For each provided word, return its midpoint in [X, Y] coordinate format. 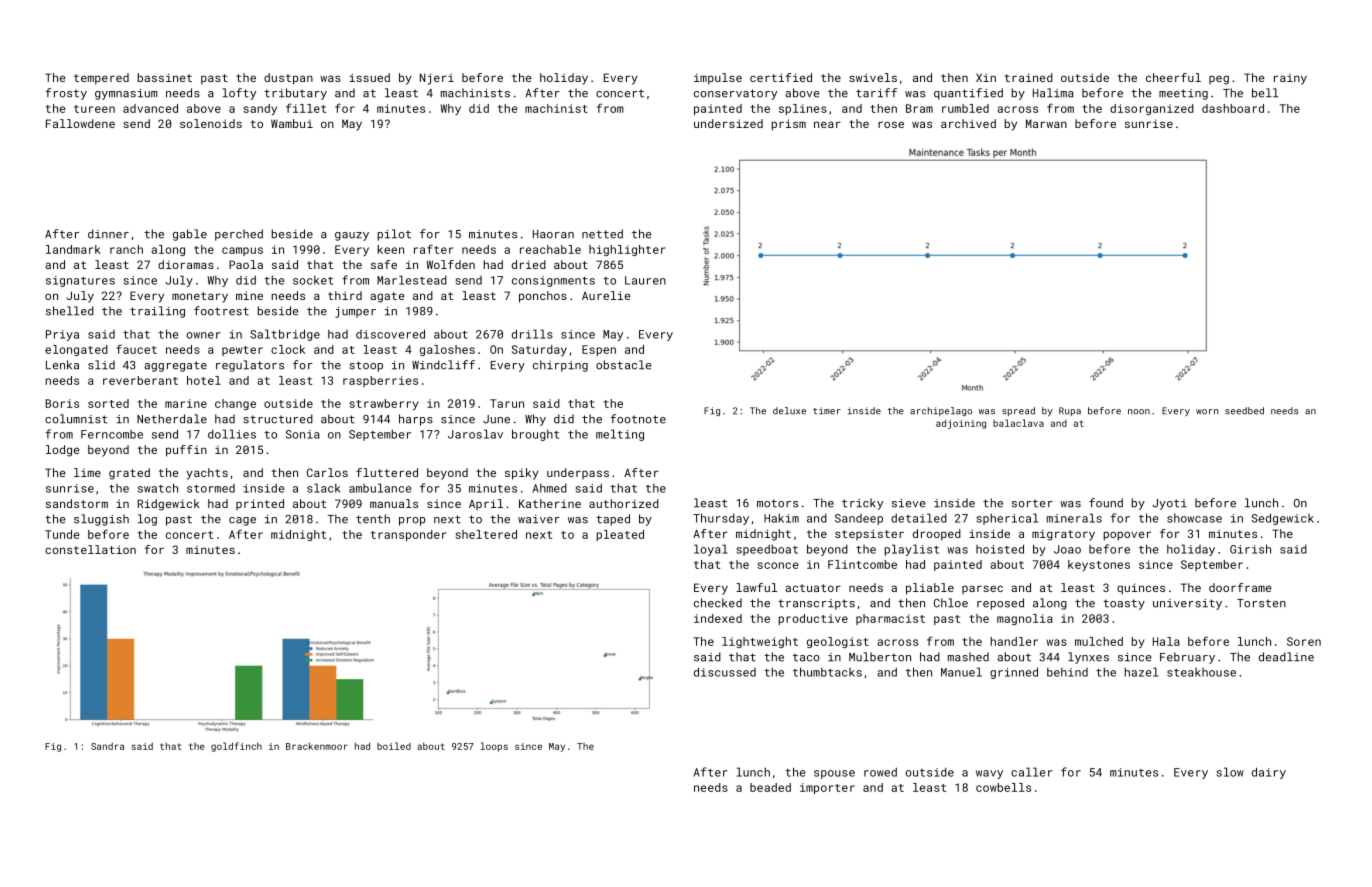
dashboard [1233, 108]
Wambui [292, 123]
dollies [232, 434]
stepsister [869, 534]
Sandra [107, 746]
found [1106, 503]
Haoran [553, 234]
